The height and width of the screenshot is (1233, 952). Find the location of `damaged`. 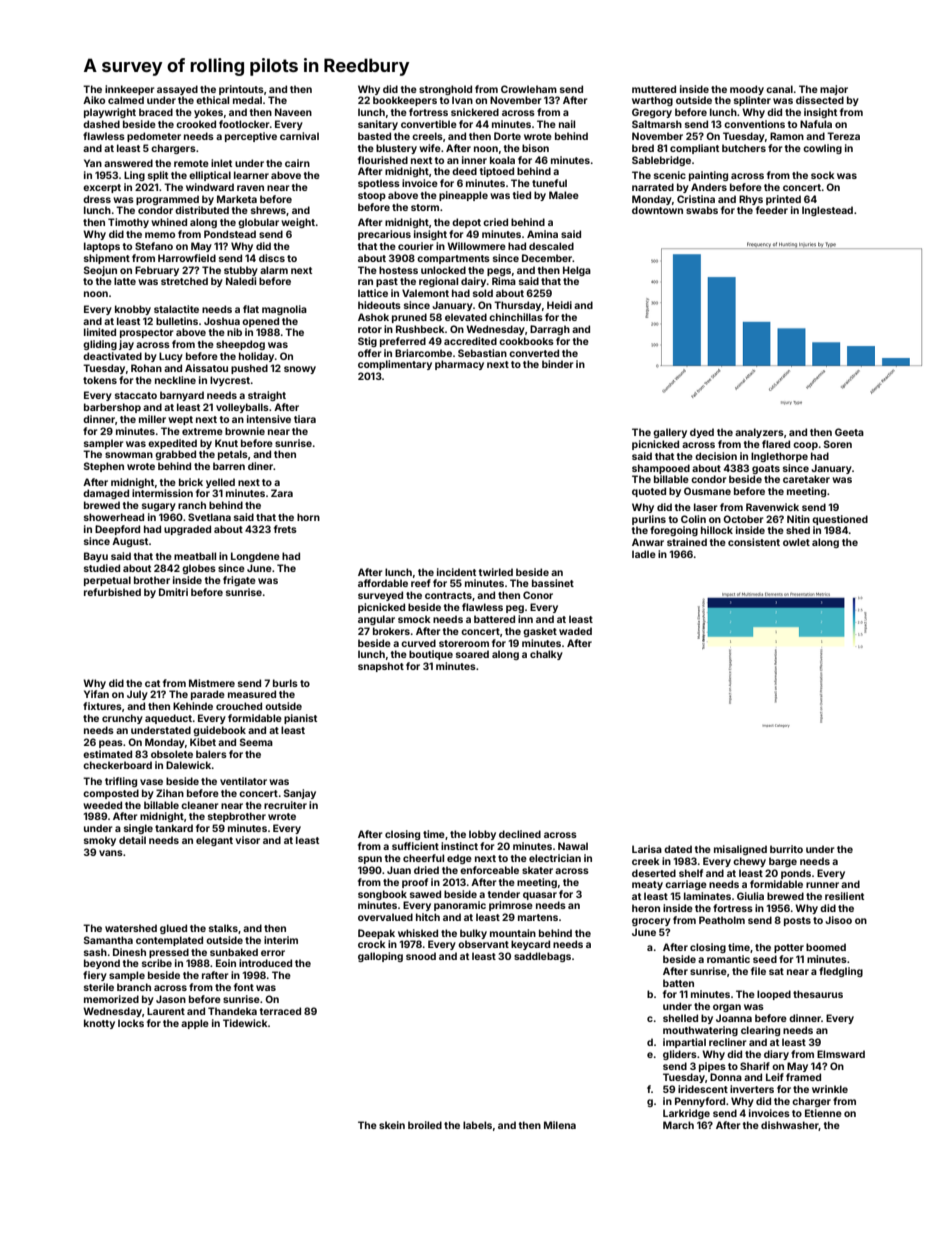

damaged is located at coordinates (106, 494).
